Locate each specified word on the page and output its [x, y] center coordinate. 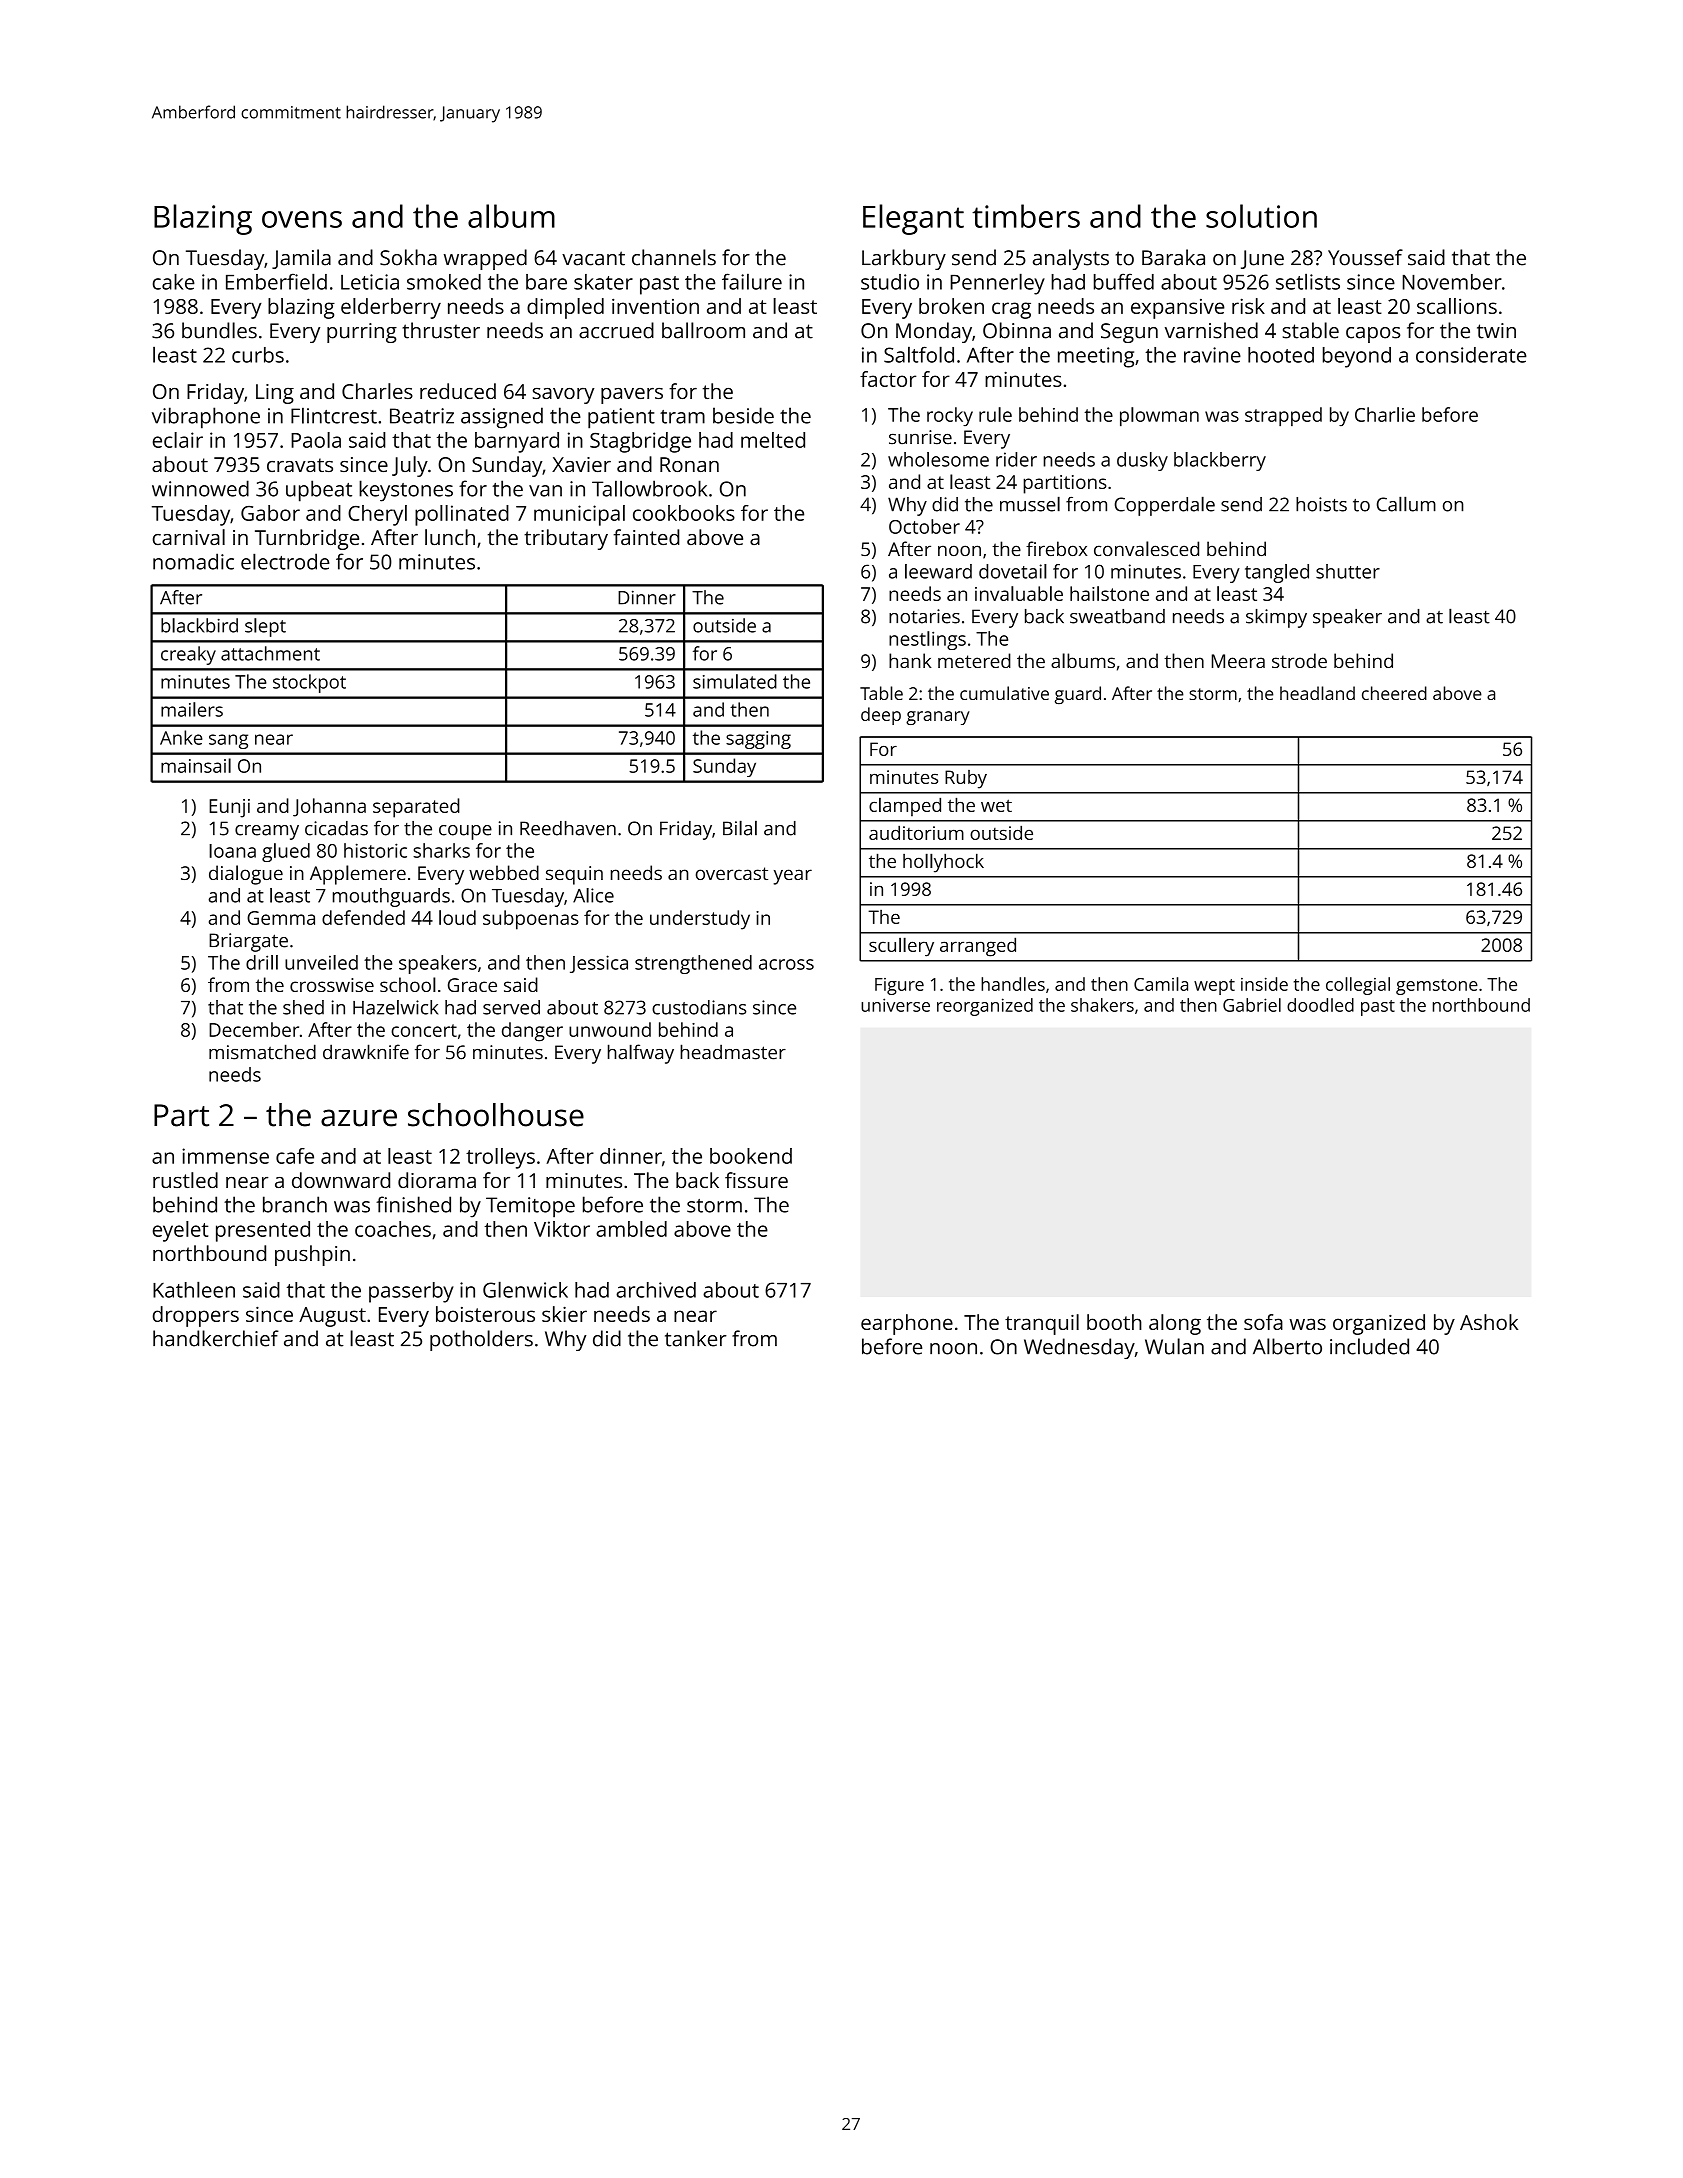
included [1369, 1346]
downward [341, 1180]
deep [881, 716]
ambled [631, 1229]
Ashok [1489, 1322]
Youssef [1365, 257]
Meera [1238, 661]
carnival [189, 537]
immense [225, 1156]
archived [656, 1290]
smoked [444, 282]
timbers [1026, 216]
